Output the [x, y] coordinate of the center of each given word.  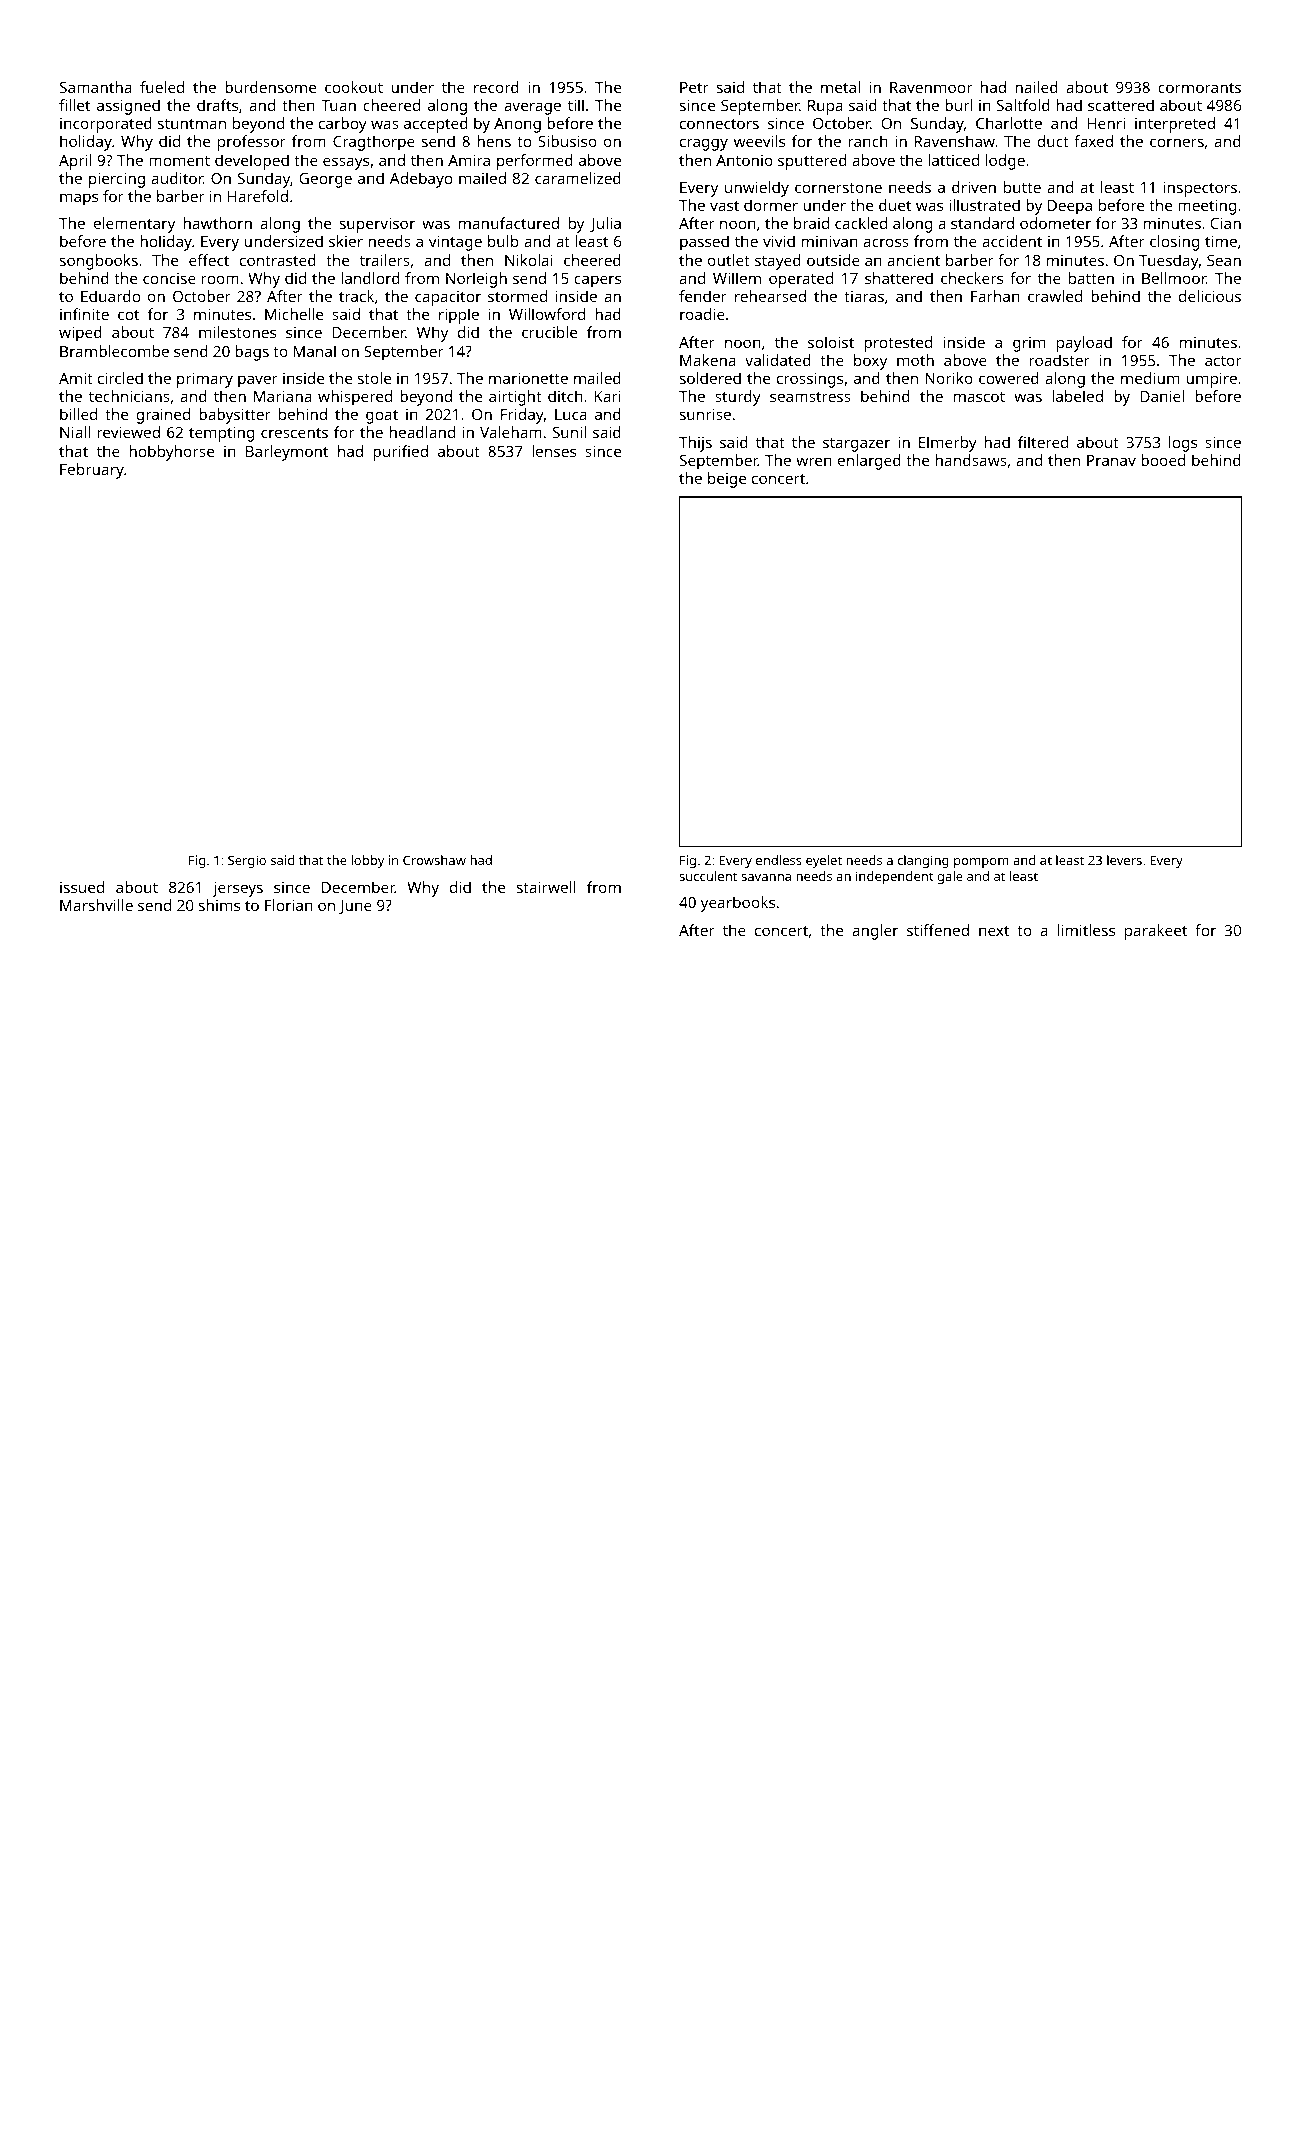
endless [779, 860]
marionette [528, 378]
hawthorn [218, 223]
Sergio [247, 861]
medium [1150, 378]
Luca [571, 414]
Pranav [1111, 460]
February [92, 471]
